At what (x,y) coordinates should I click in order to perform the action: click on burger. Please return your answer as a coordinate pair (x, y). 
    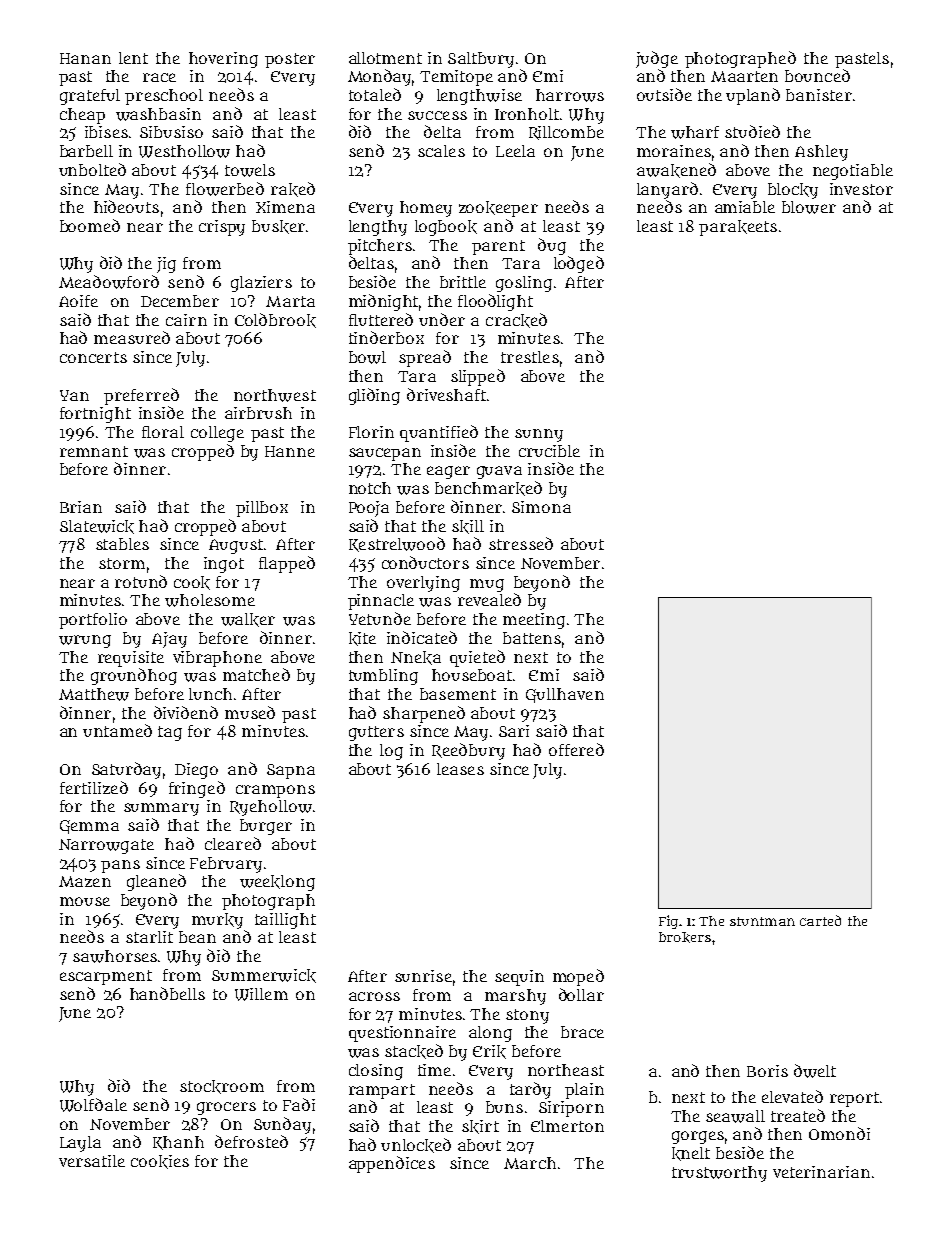
    Looking at the image, I should click on (266, 827).
